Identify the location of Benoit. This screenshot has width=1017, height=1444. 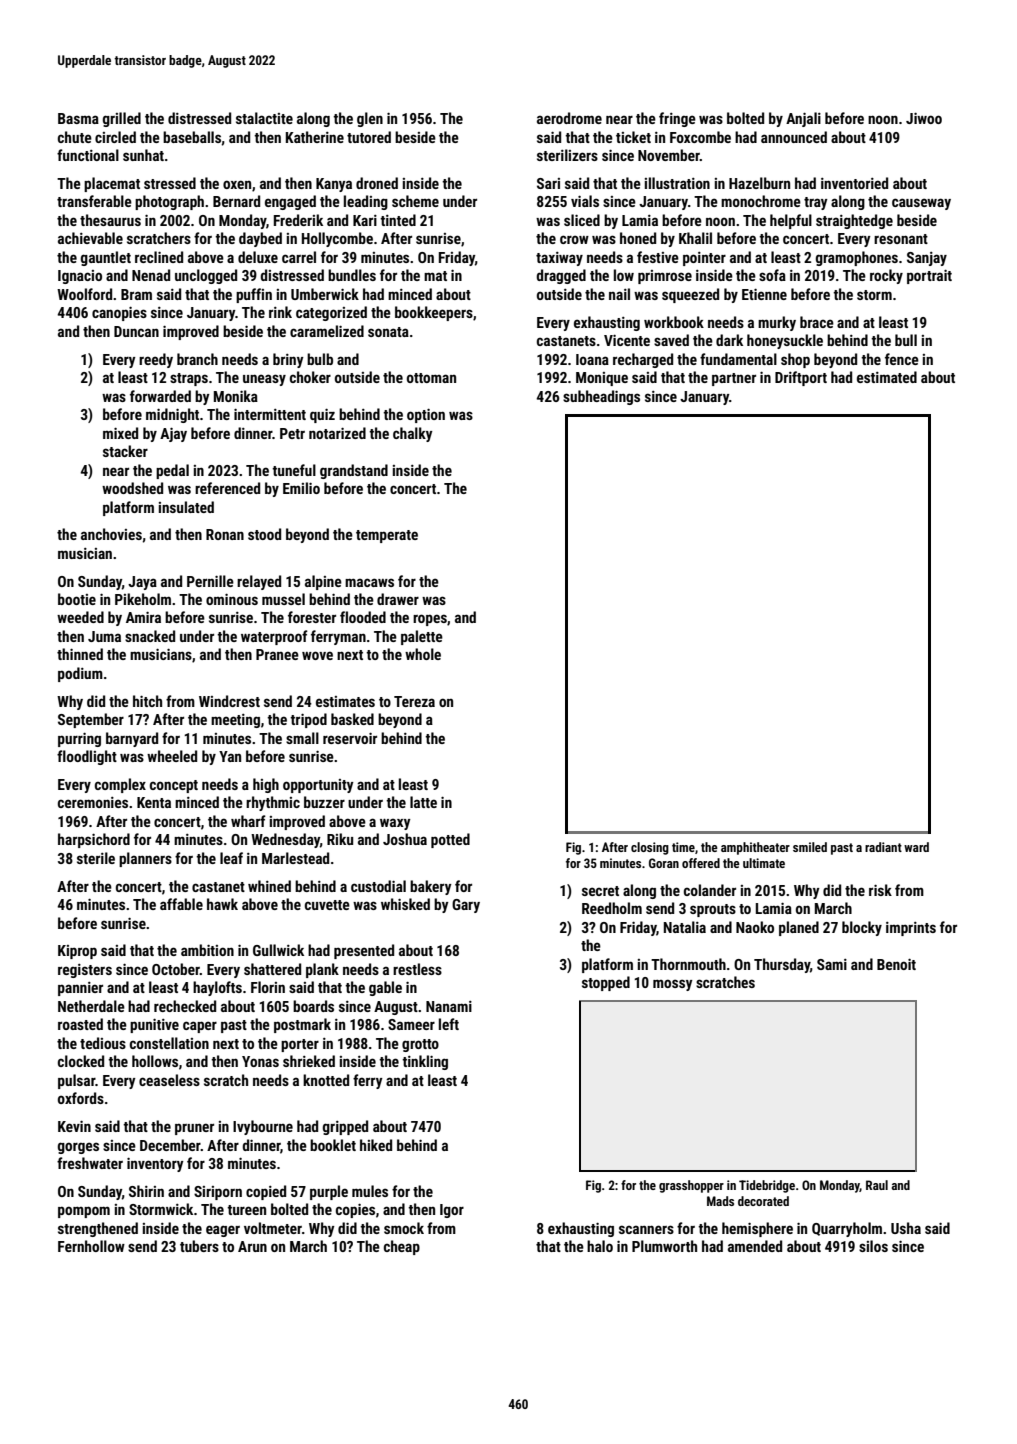
(896, 964).
